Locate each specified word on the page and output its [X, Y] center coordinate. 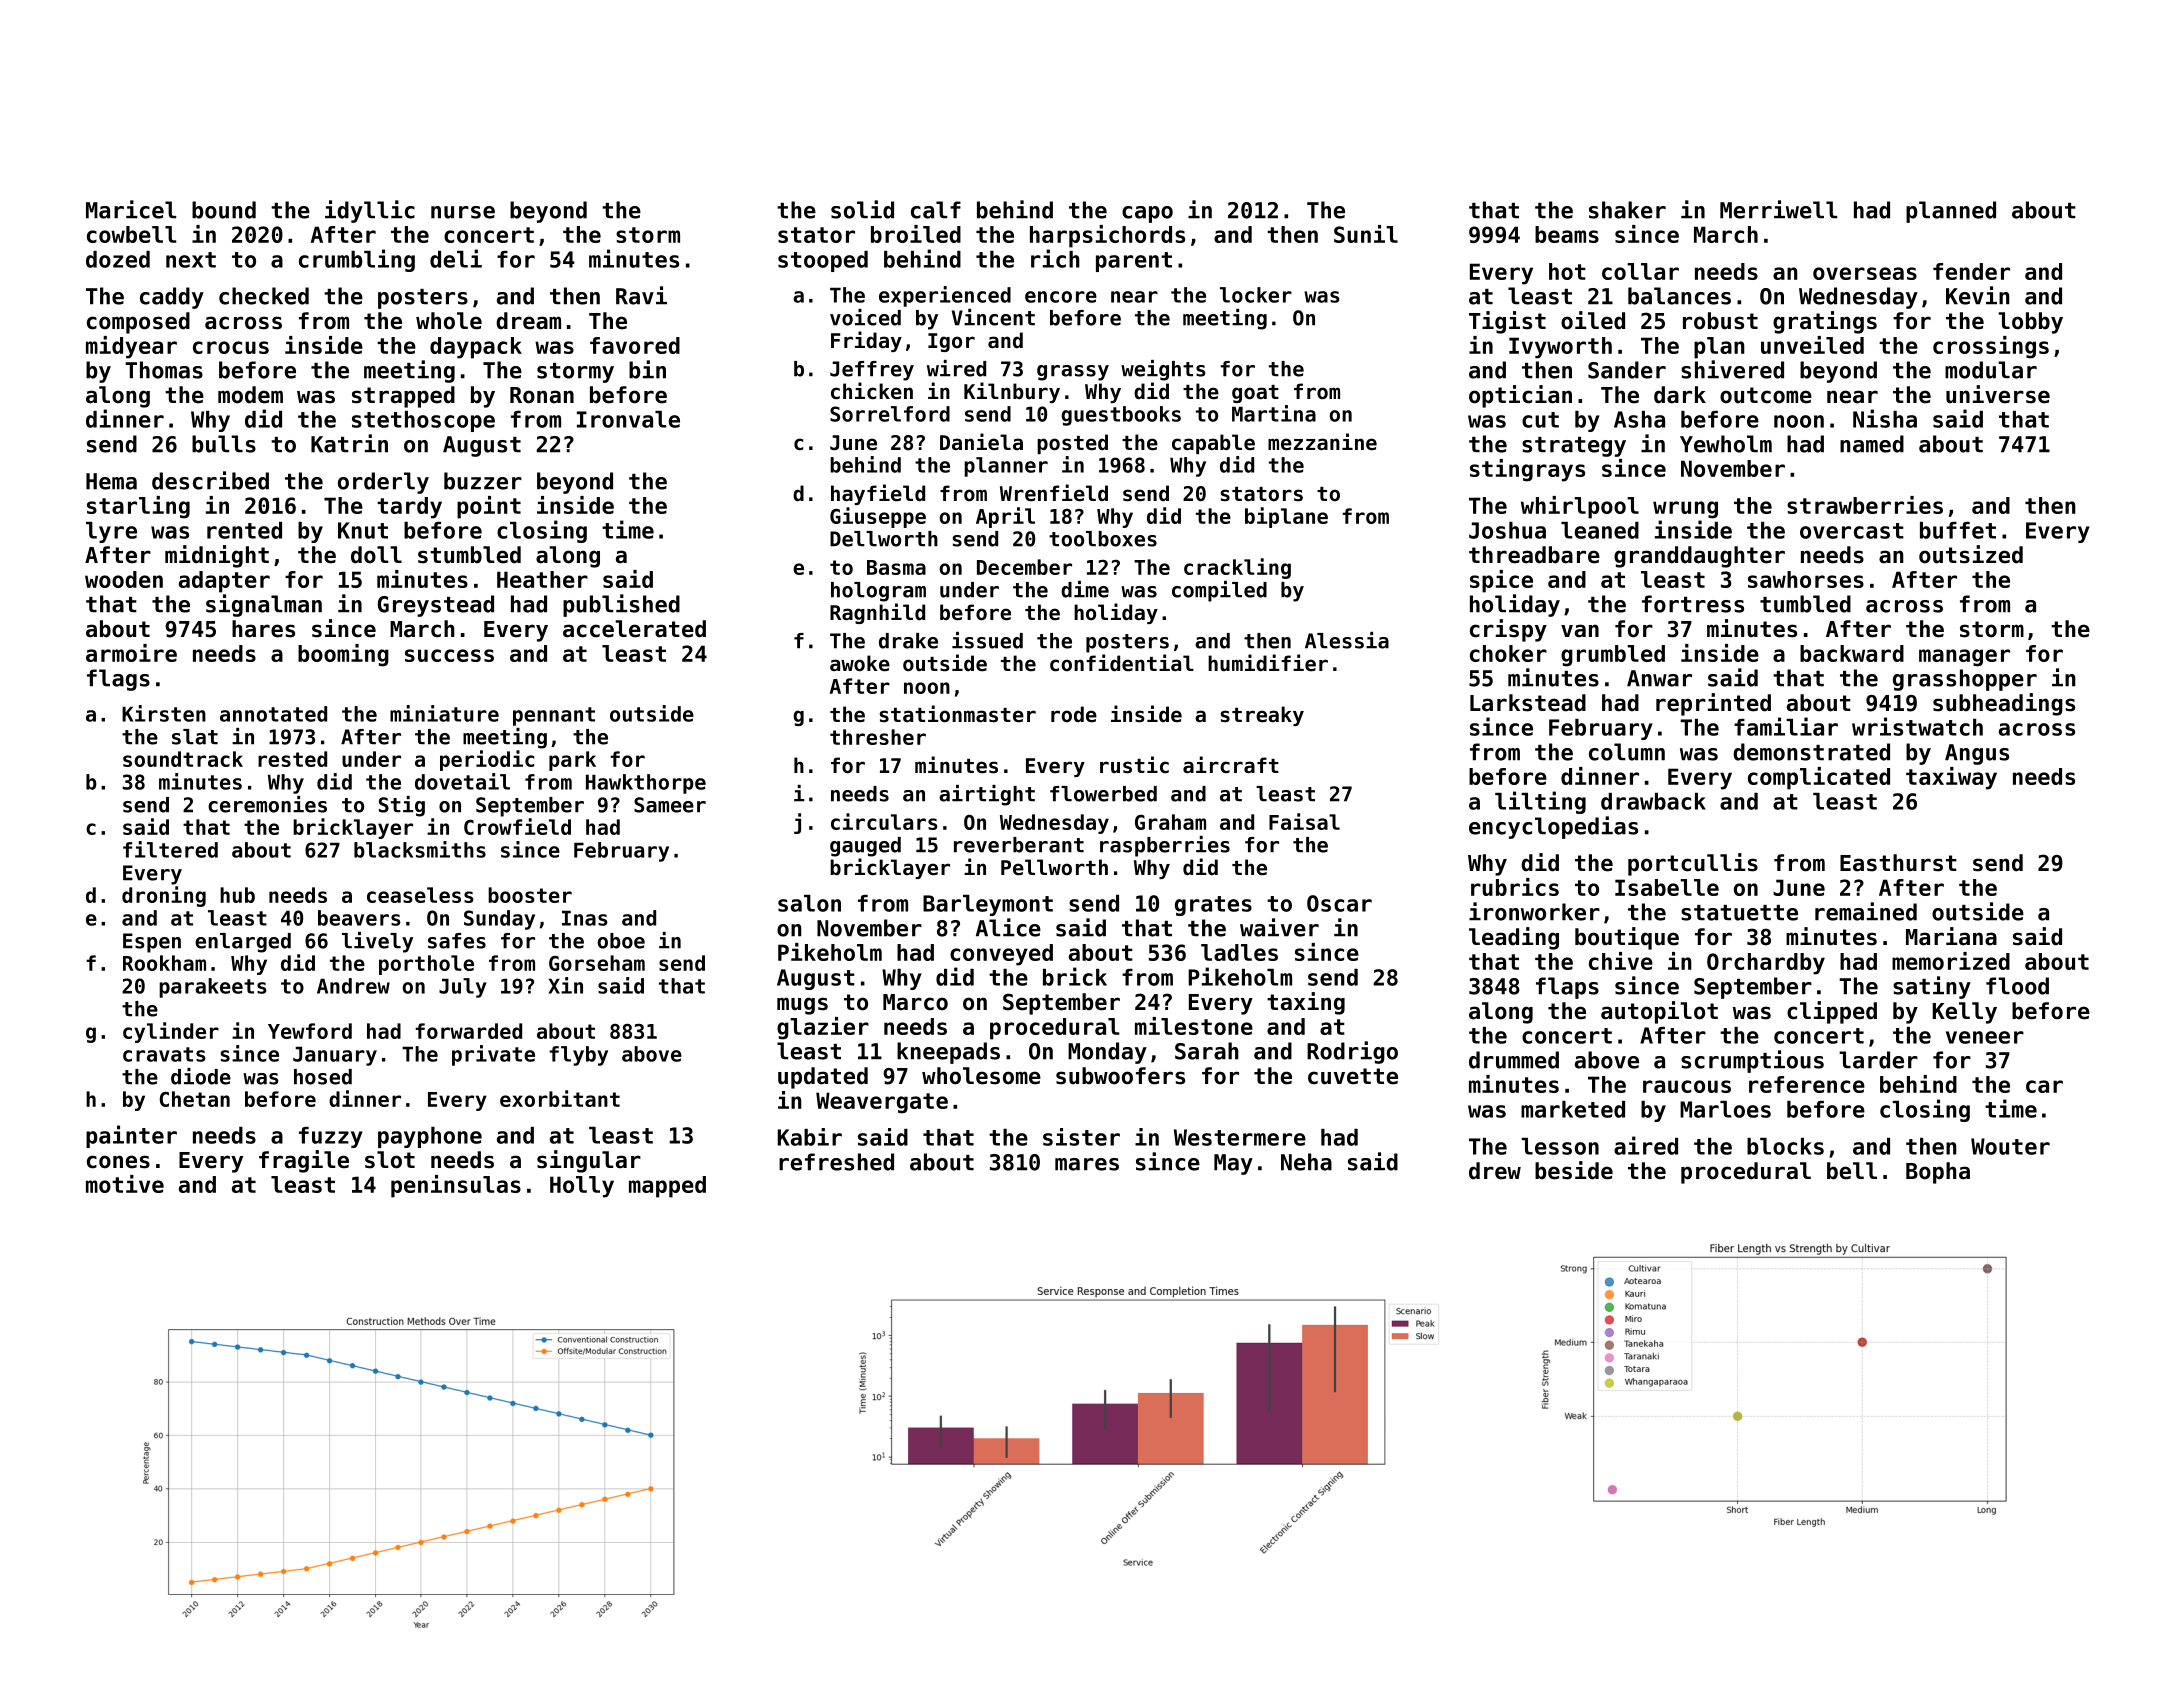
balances [1679, 296]
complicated [1819, 778]
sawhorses [1806, 579]
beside [1574, 1170]
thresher [878, 737]
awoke [860, 663]
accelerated [634, 629]
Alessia [1347, 640]
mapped [667, 1187]
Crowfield [517, 826]
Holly [582, 1187]
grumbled [1613, 656]
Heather [542, 579]
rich [1055, 258]
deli [456, 258]
